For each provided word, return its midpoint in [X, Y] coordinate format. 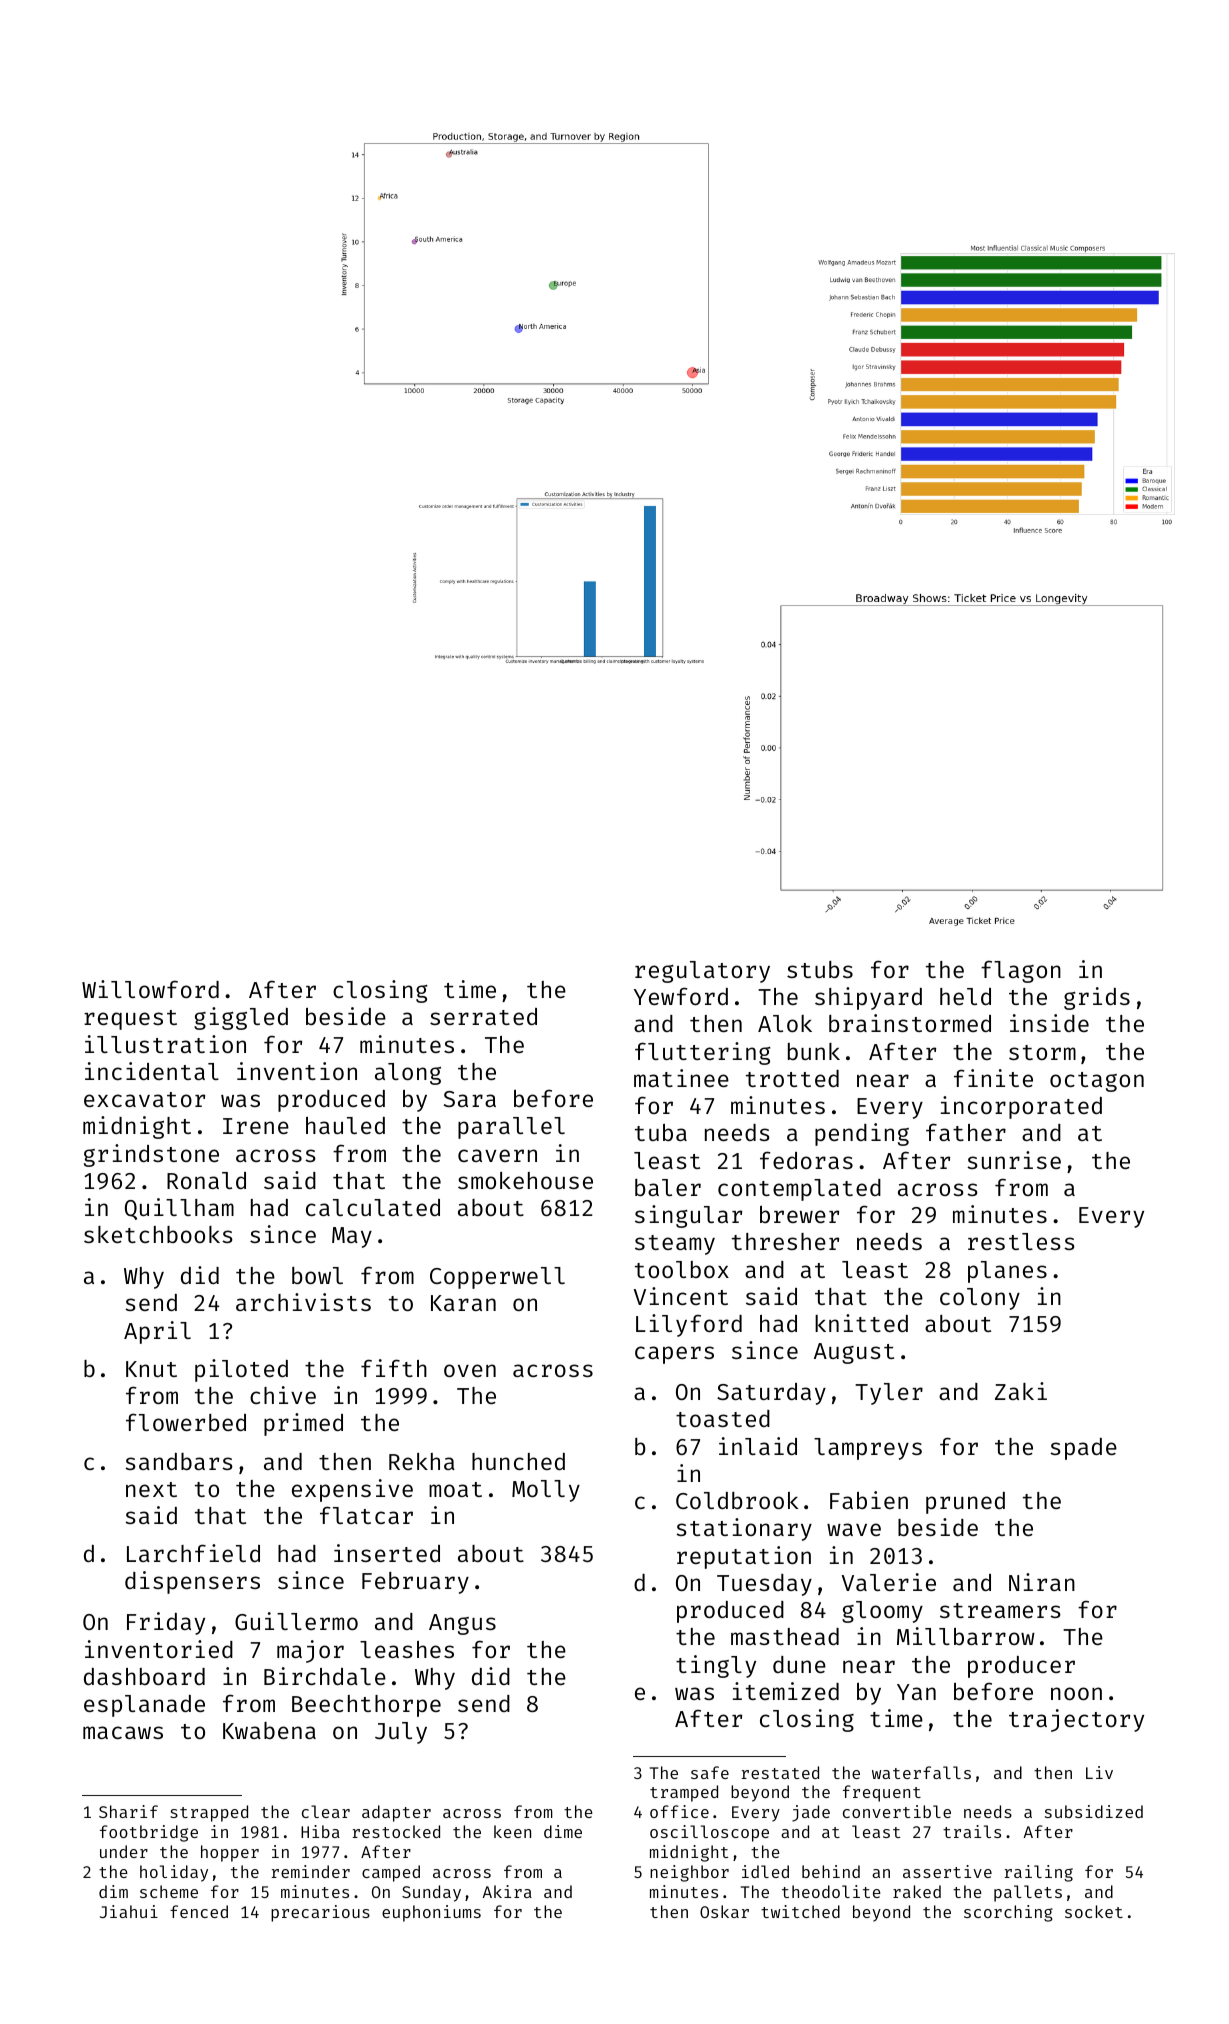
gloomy [882, 1612]
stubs [820, 969]
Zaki [1021, 1391]
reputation [744, 1557]
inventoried [159, 1649]
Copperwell [497, 1278]
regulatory [702, 972]
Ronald [206, 1180]
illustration [165, 1044]
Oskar [724, 1911]
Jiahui [129, 1911]
